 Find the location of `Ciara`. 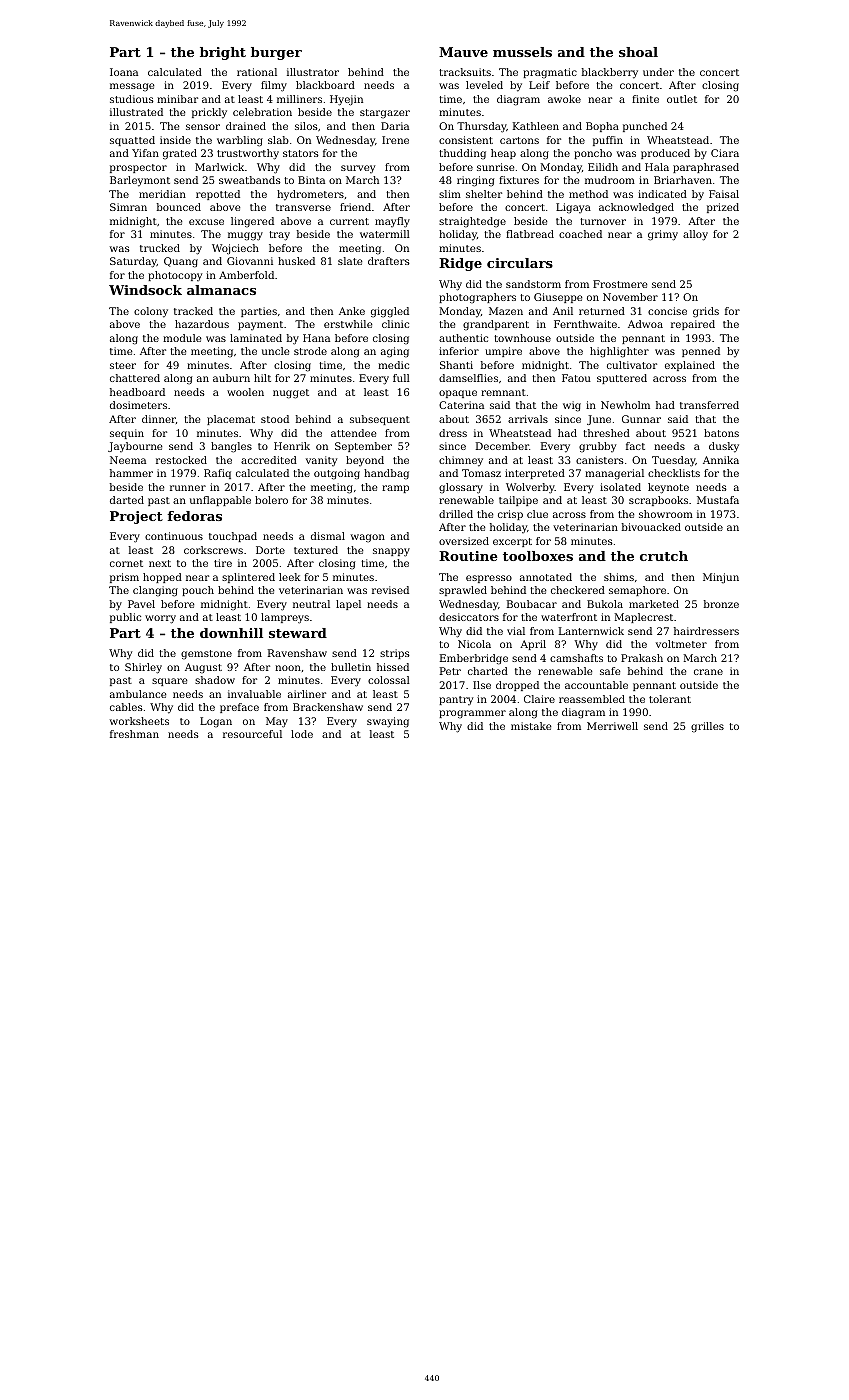

Ciara is located at coordinates (725, 153).
